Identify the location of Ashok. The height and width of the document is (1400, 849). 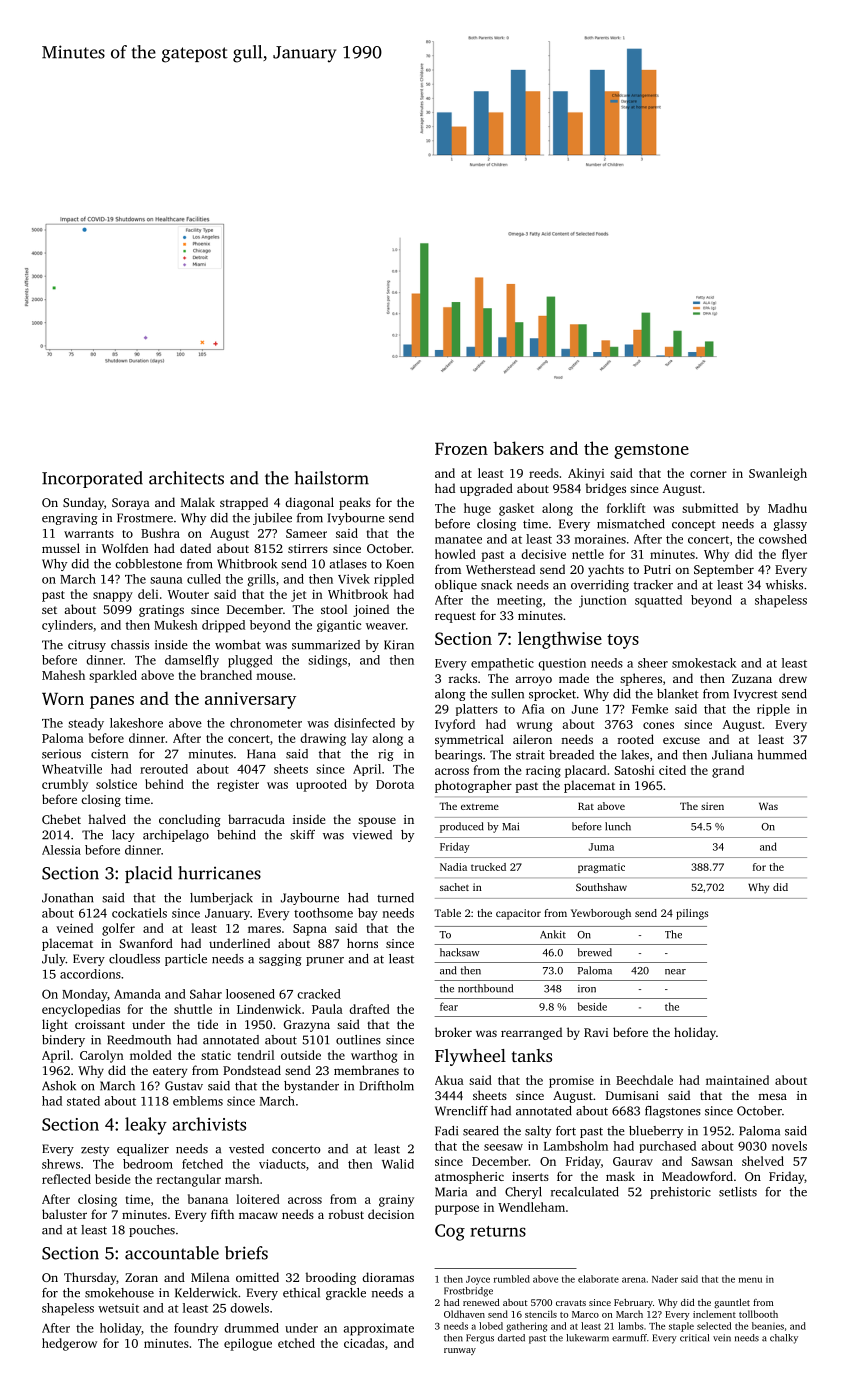
(59, 1086).
